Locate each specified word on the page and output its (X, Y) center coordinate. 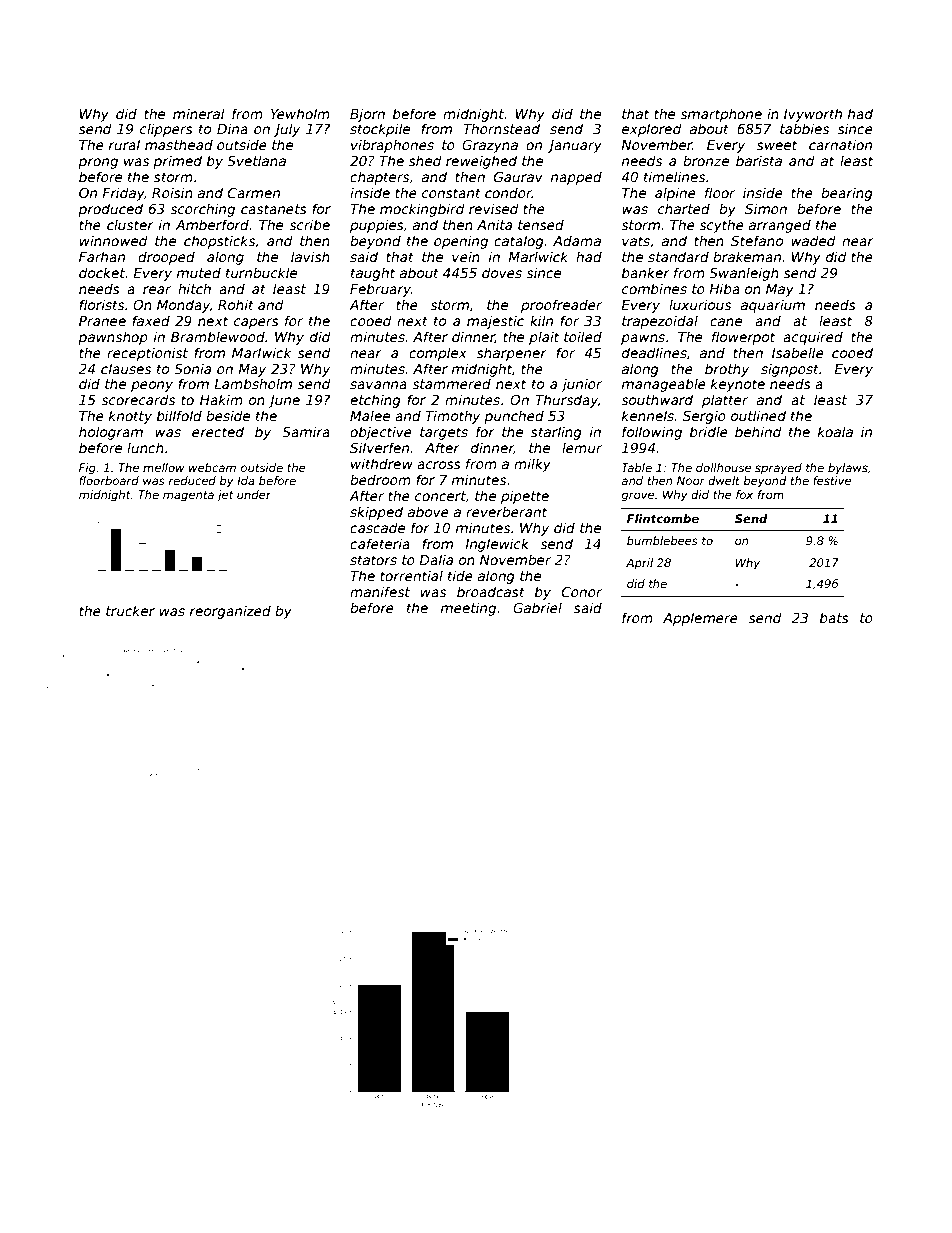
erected (218, 431)
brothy (727, 370)
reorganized (230, 612)
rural (124, 144)
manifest (380, 591)
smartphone (721, 115)
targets (444, 433)
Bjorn (367, 115)
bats (834, 617)
